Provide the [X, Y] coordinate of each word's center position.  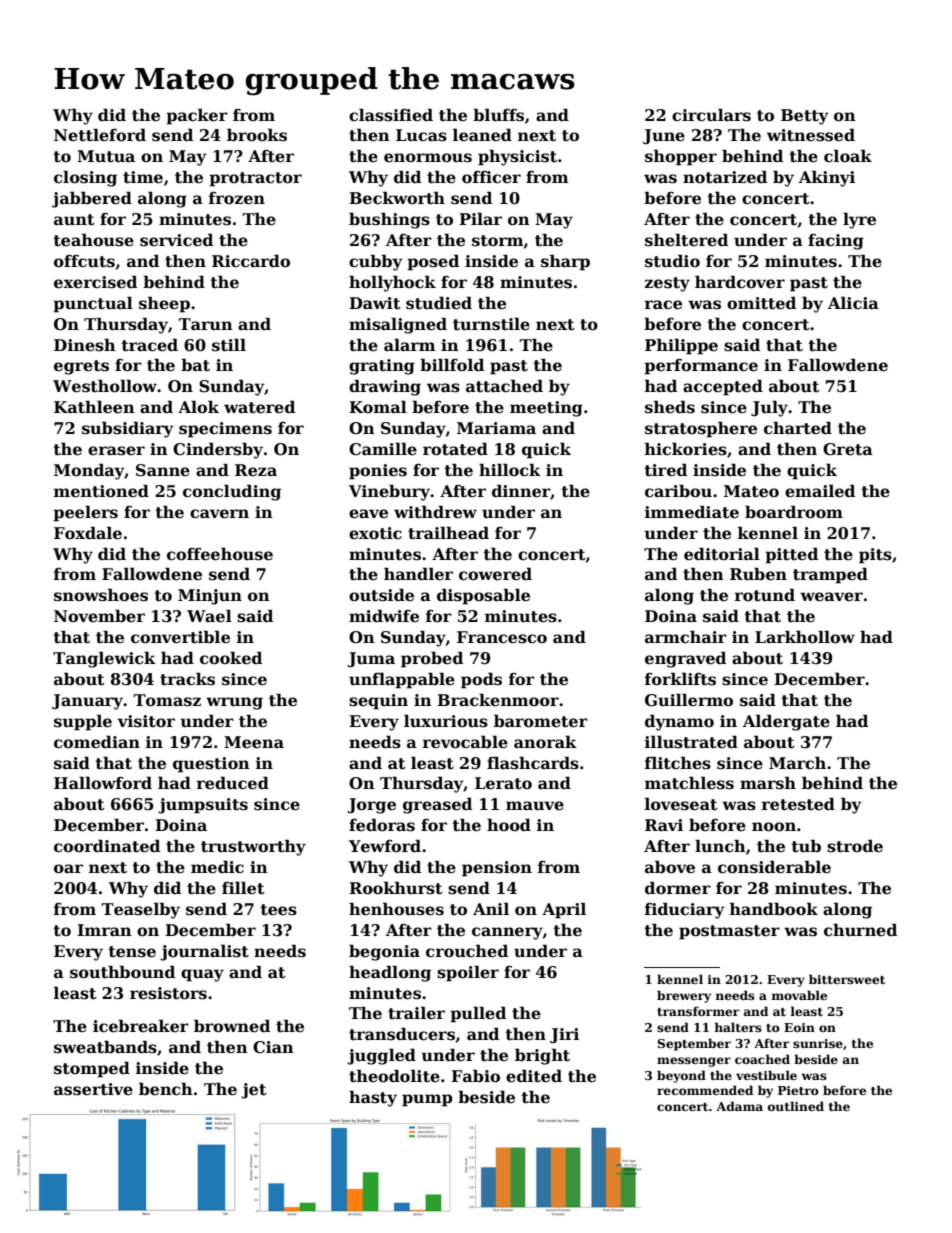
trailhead [448, 533]
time [143, 177]
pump [427, 1100]
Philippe [681, 346]
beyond [681, 1076]
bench [166, 1089]
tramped [830, 575]
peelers [85, 513]
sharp [565, 262]
